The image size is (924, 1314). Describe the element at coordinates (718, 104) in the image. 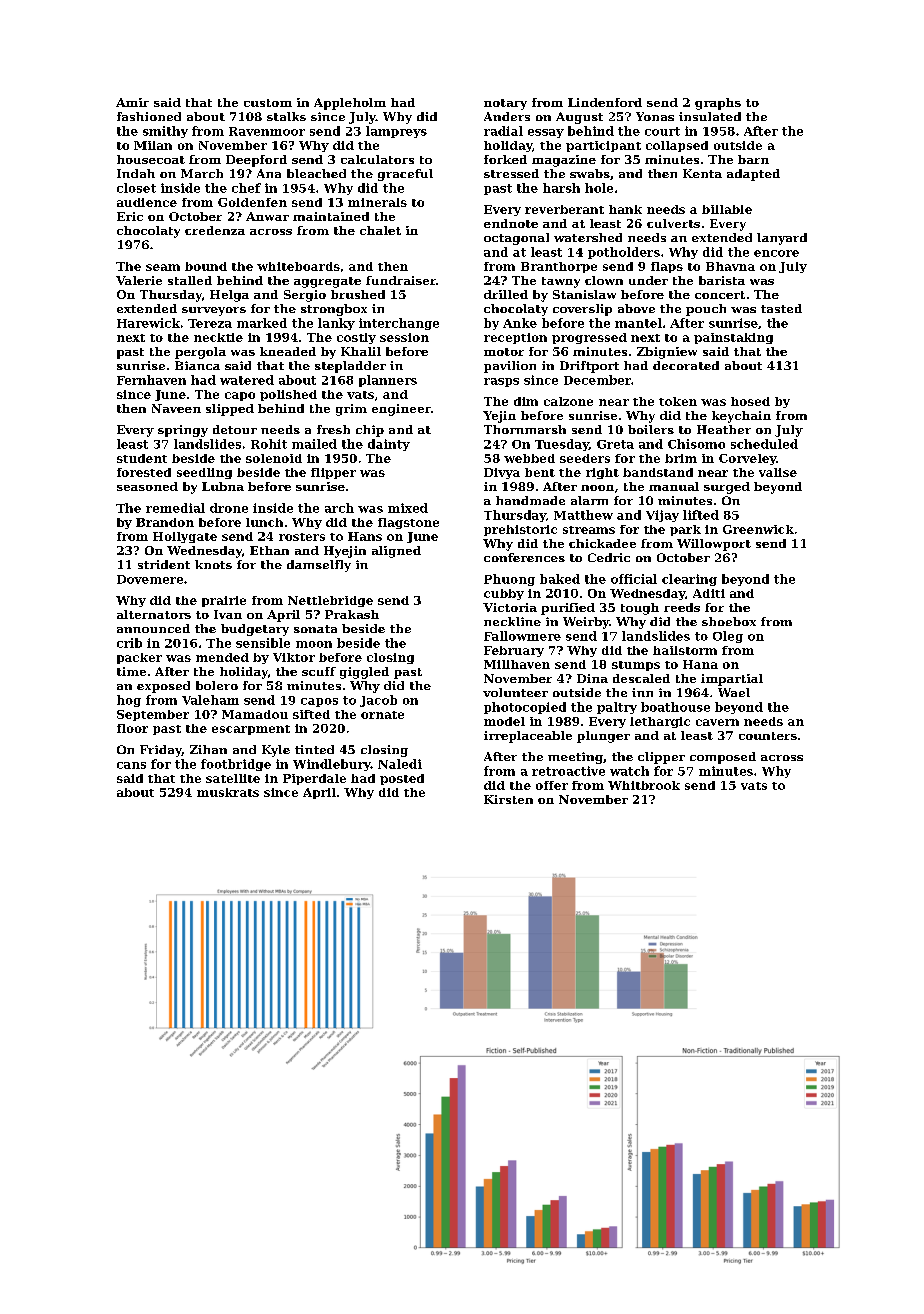

I see `graphs` at that location.
